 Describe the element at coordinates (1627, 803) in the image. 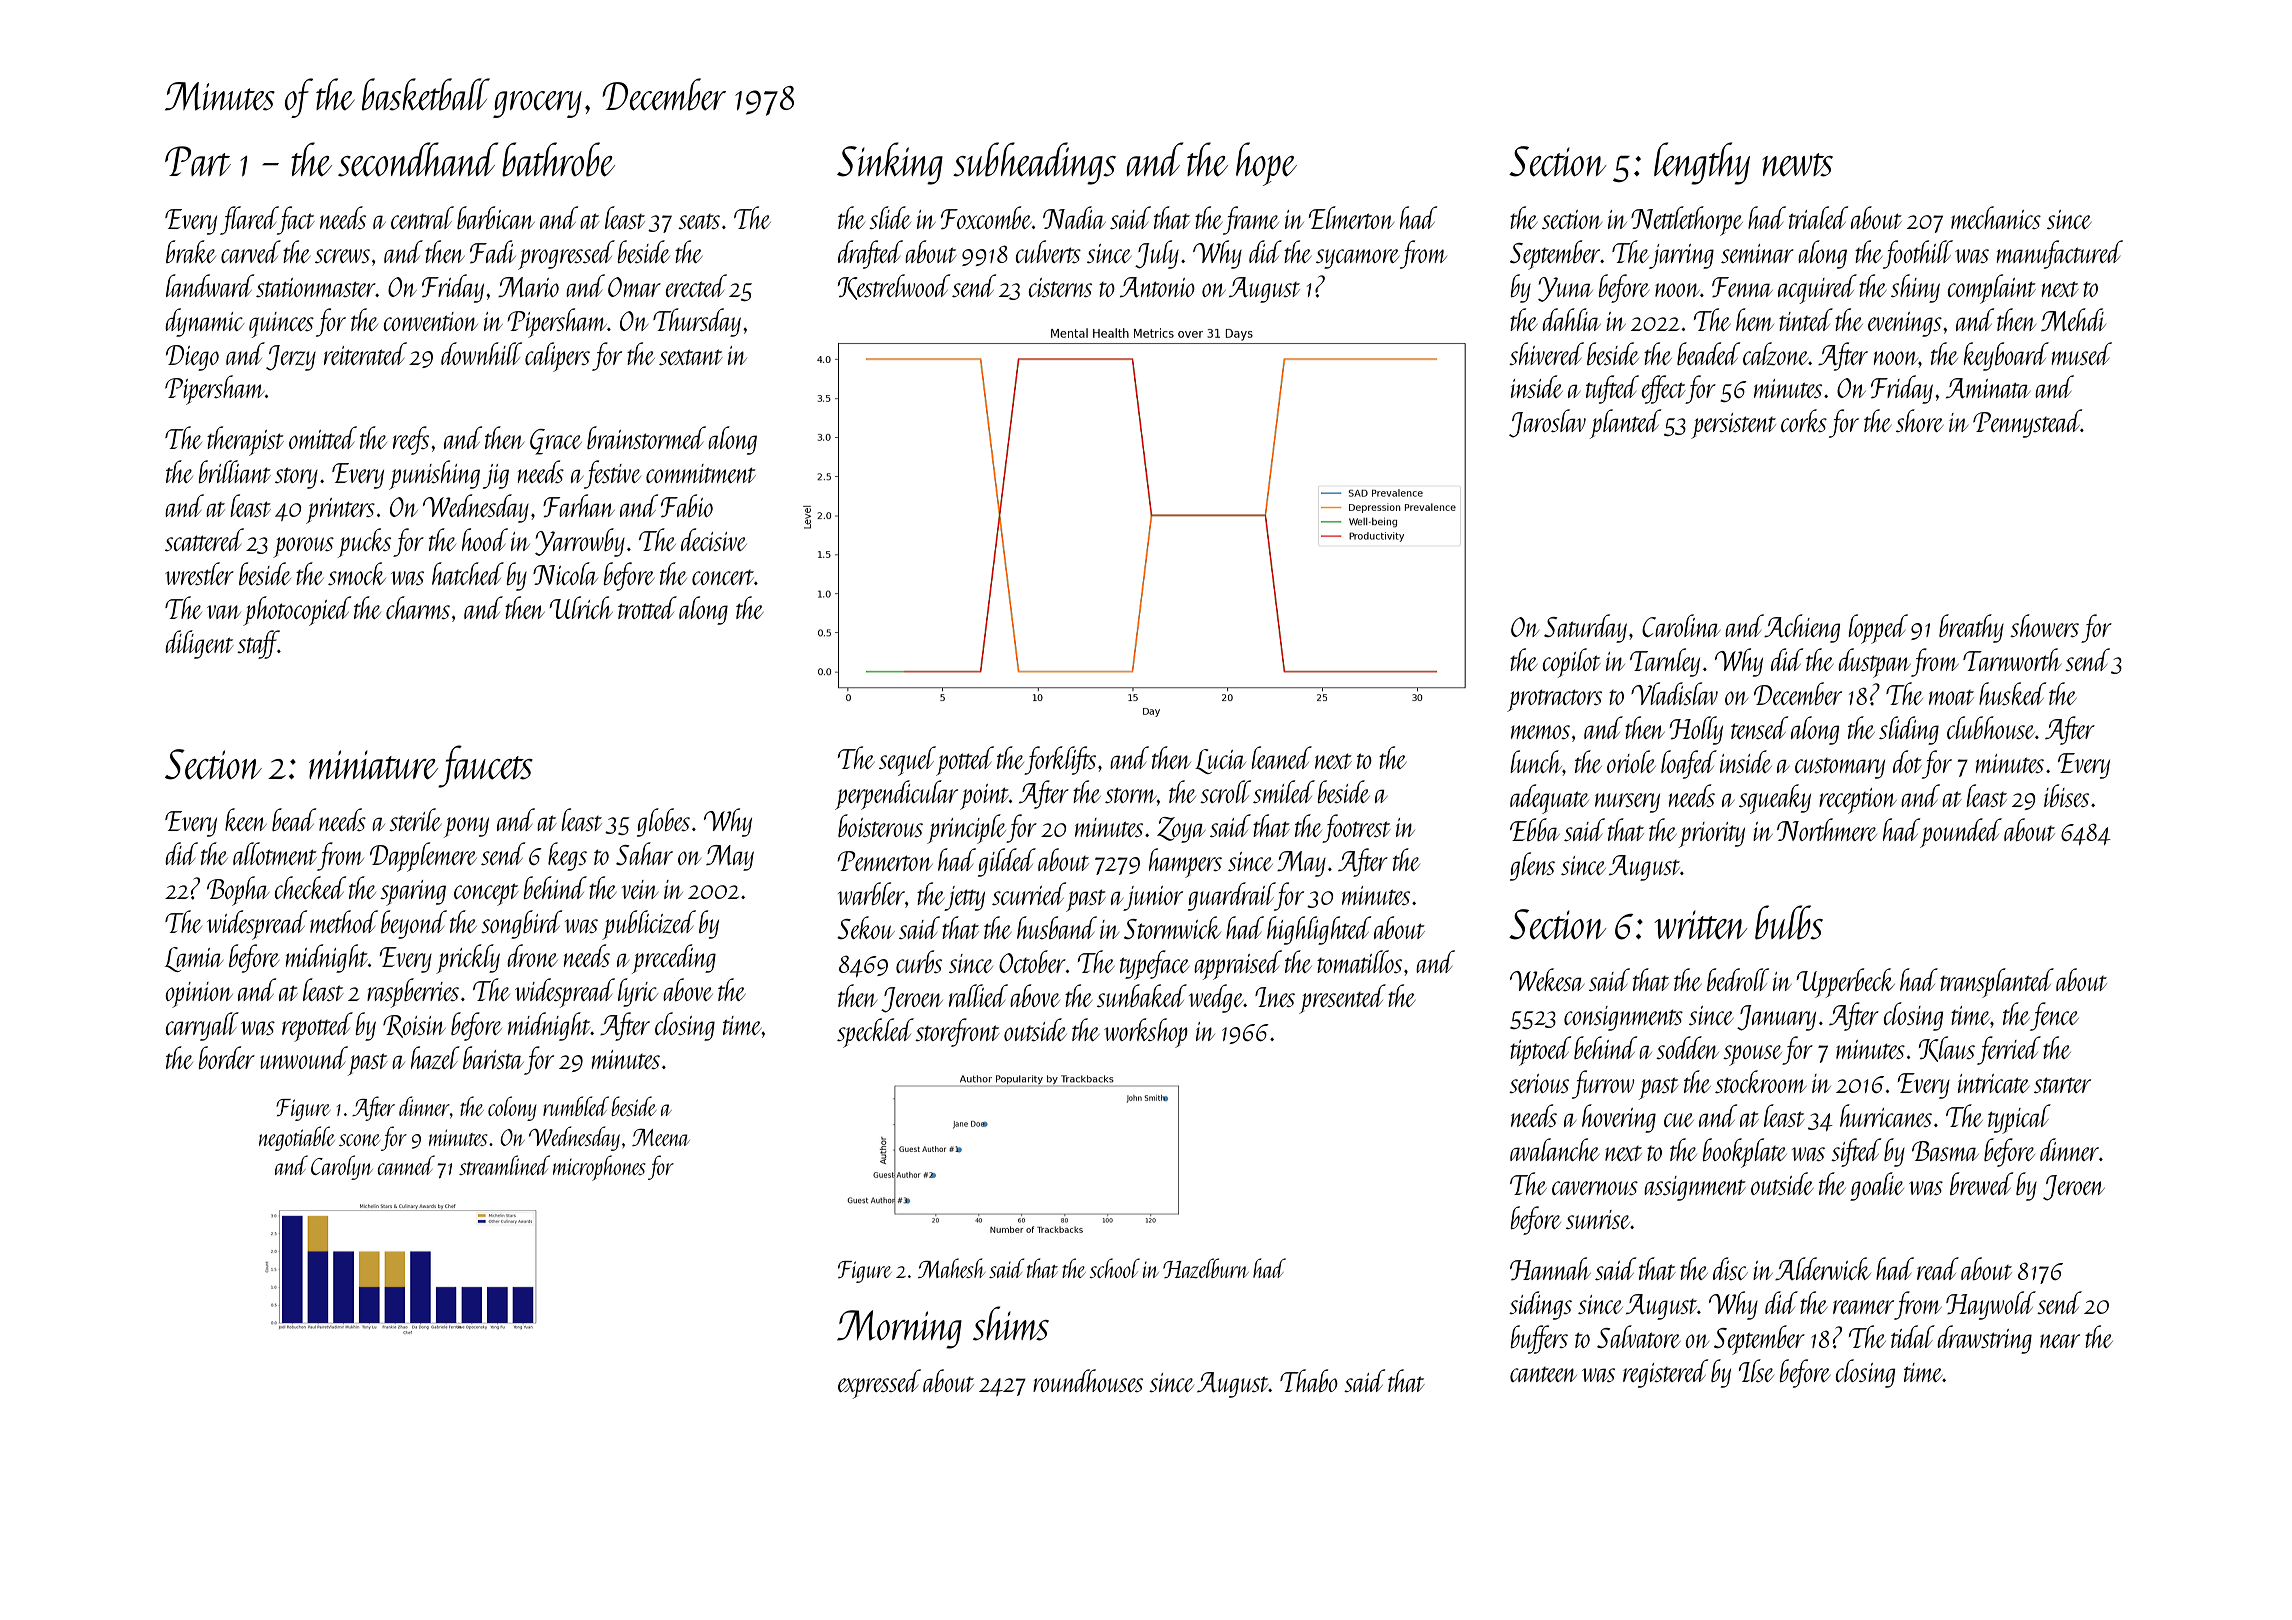

I see `nursery` at that location.
